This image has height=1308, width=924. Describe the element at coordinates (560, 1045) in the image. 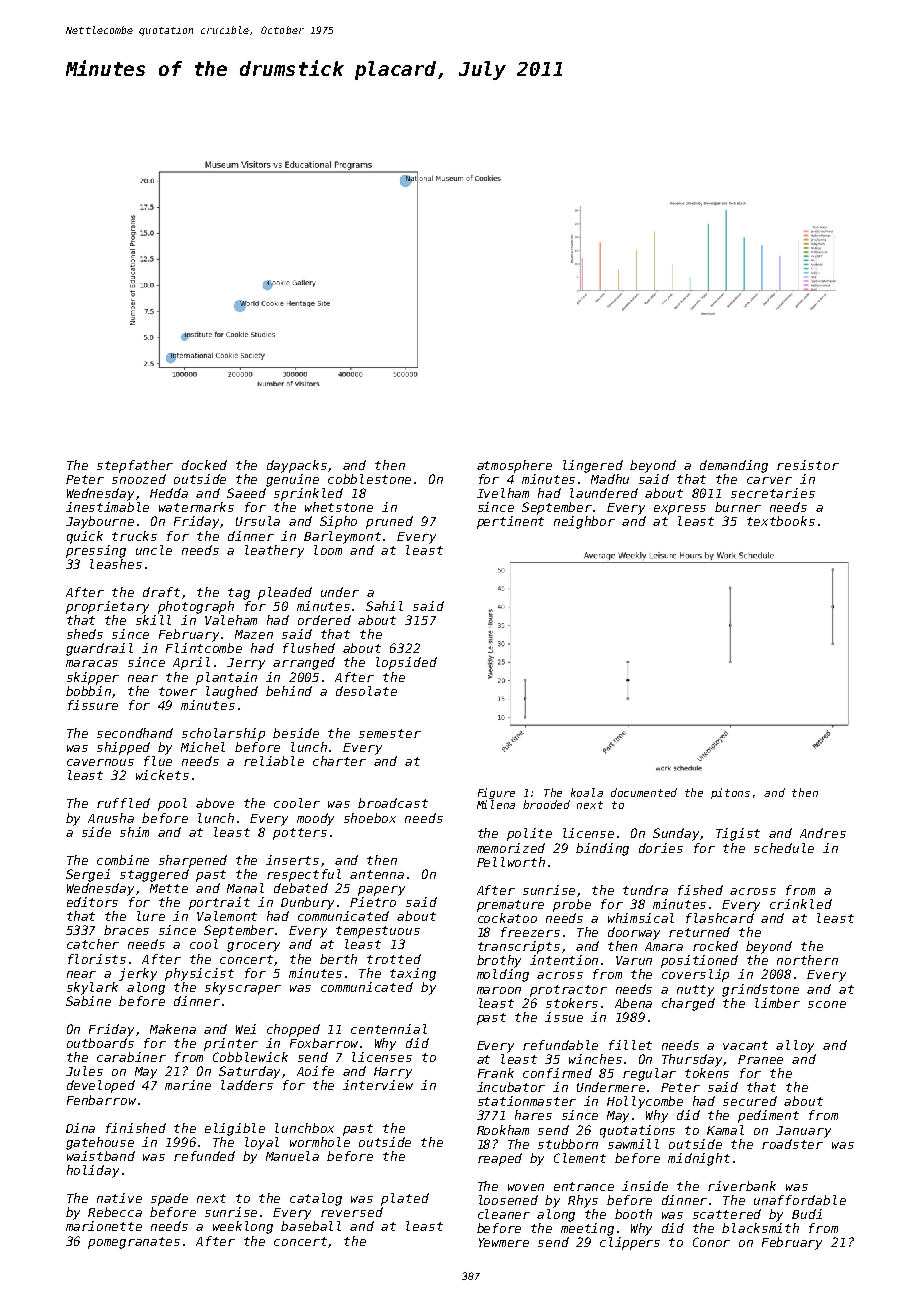

I see `refundable` at that location.
